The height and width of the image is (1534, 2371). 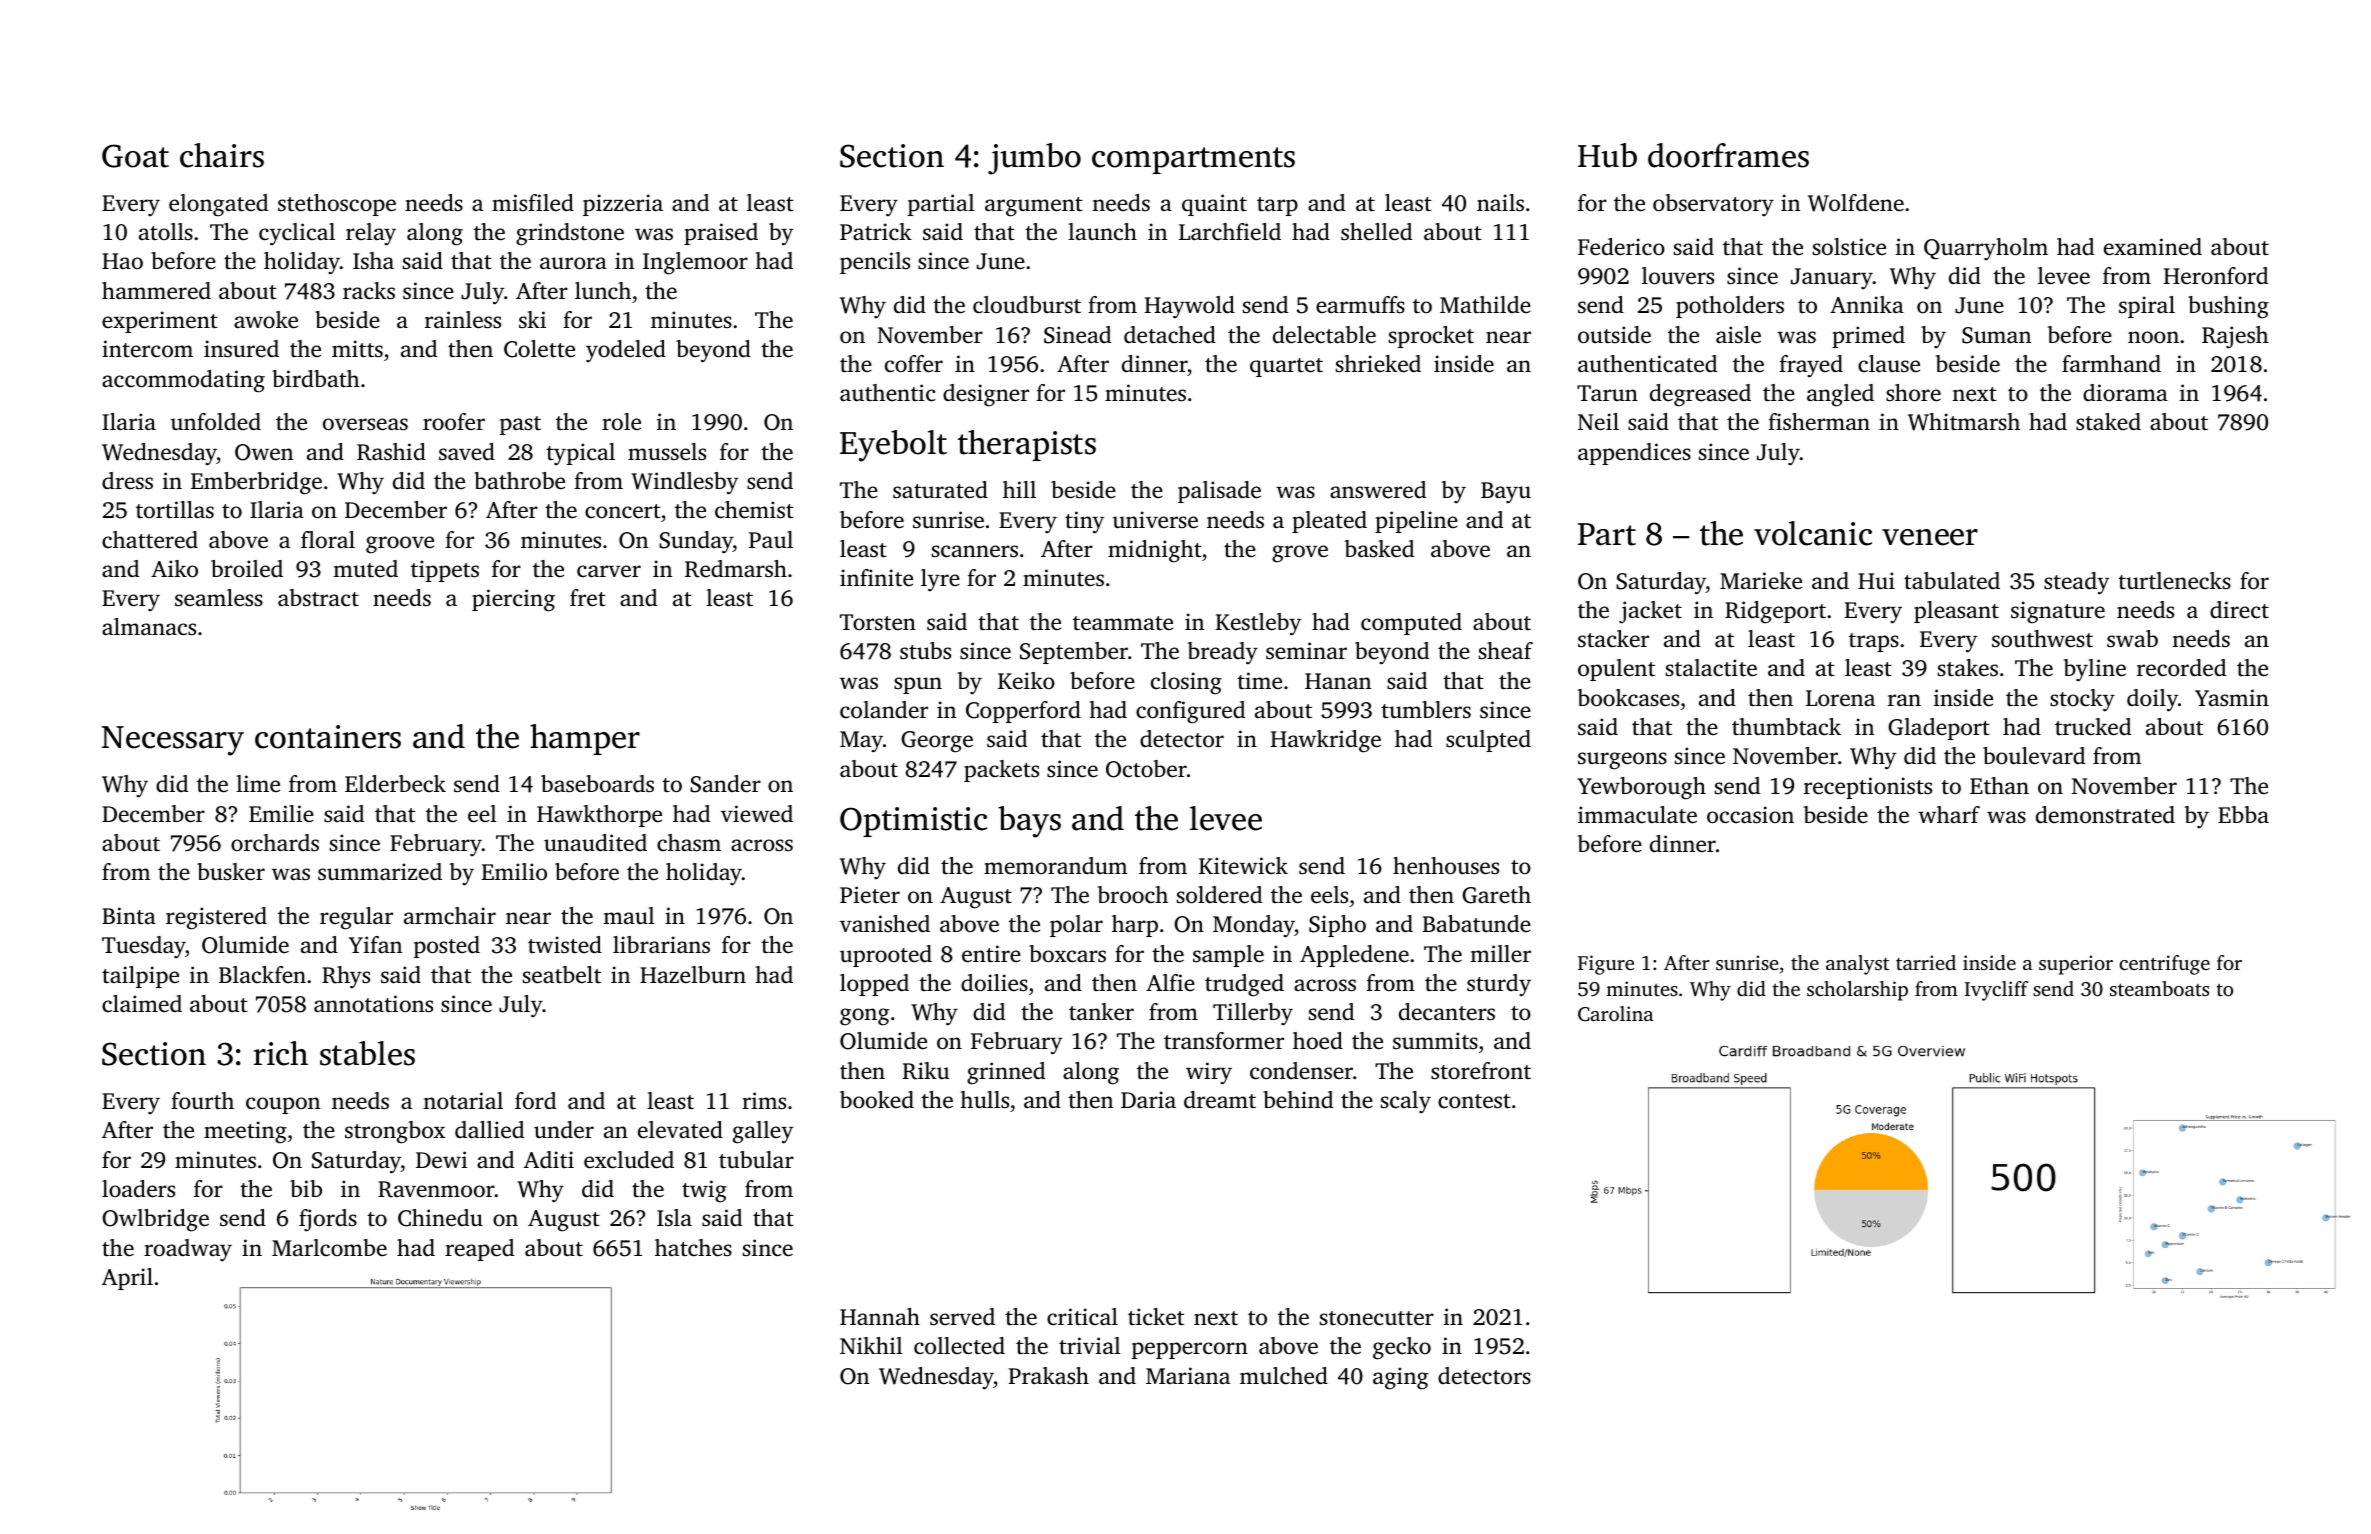 What do you see at coordinates (877, 1100) in the image?
I see `booked` at bounding box center [877, 1100].
